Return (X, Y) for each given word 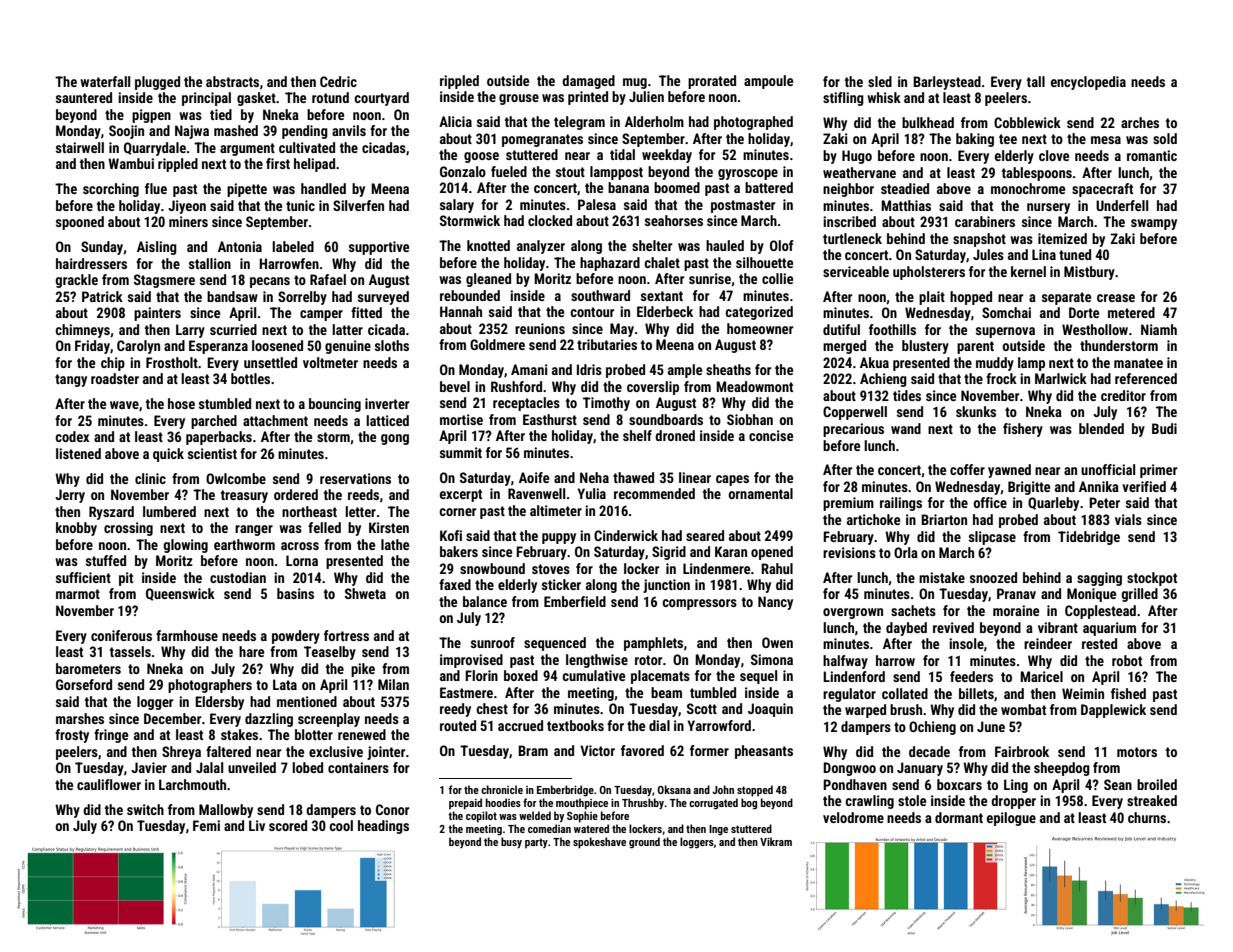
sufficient (83, 577)
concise (771, 435)
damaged (588, 82)
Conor (392, 809)
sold (1165, 138)
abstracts (232, 81)
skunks (976, 411)
